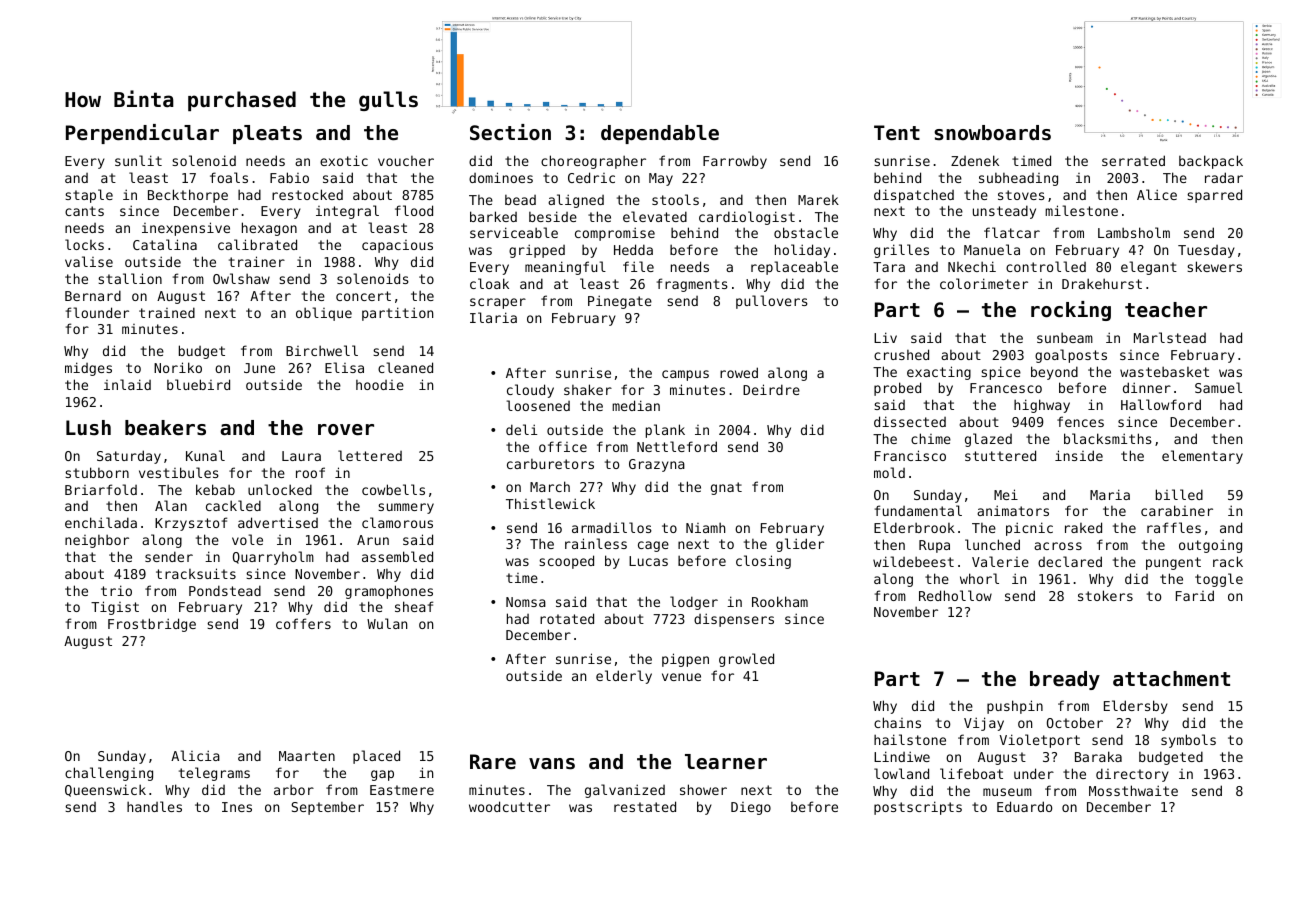 The width and height of the image is (1308, 924). What do you see at coordinates (387, 623) in the image?
I see `Wulan` at bounding box center [387, 623].
